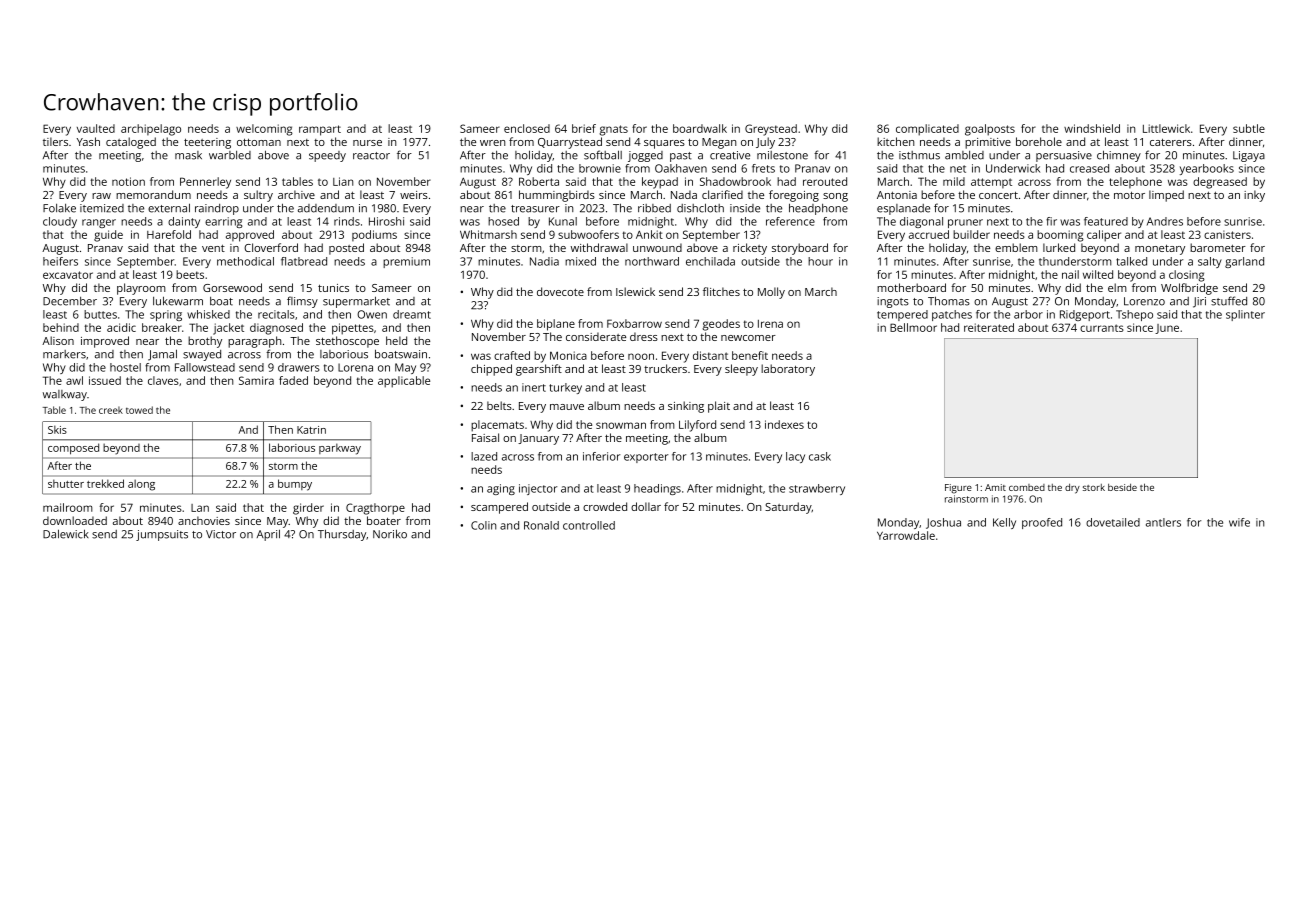 This screenshot has height=924, width=1308. Describe the element at coordinates (1167, 329) in the screenshot. I see `June` at that location.
